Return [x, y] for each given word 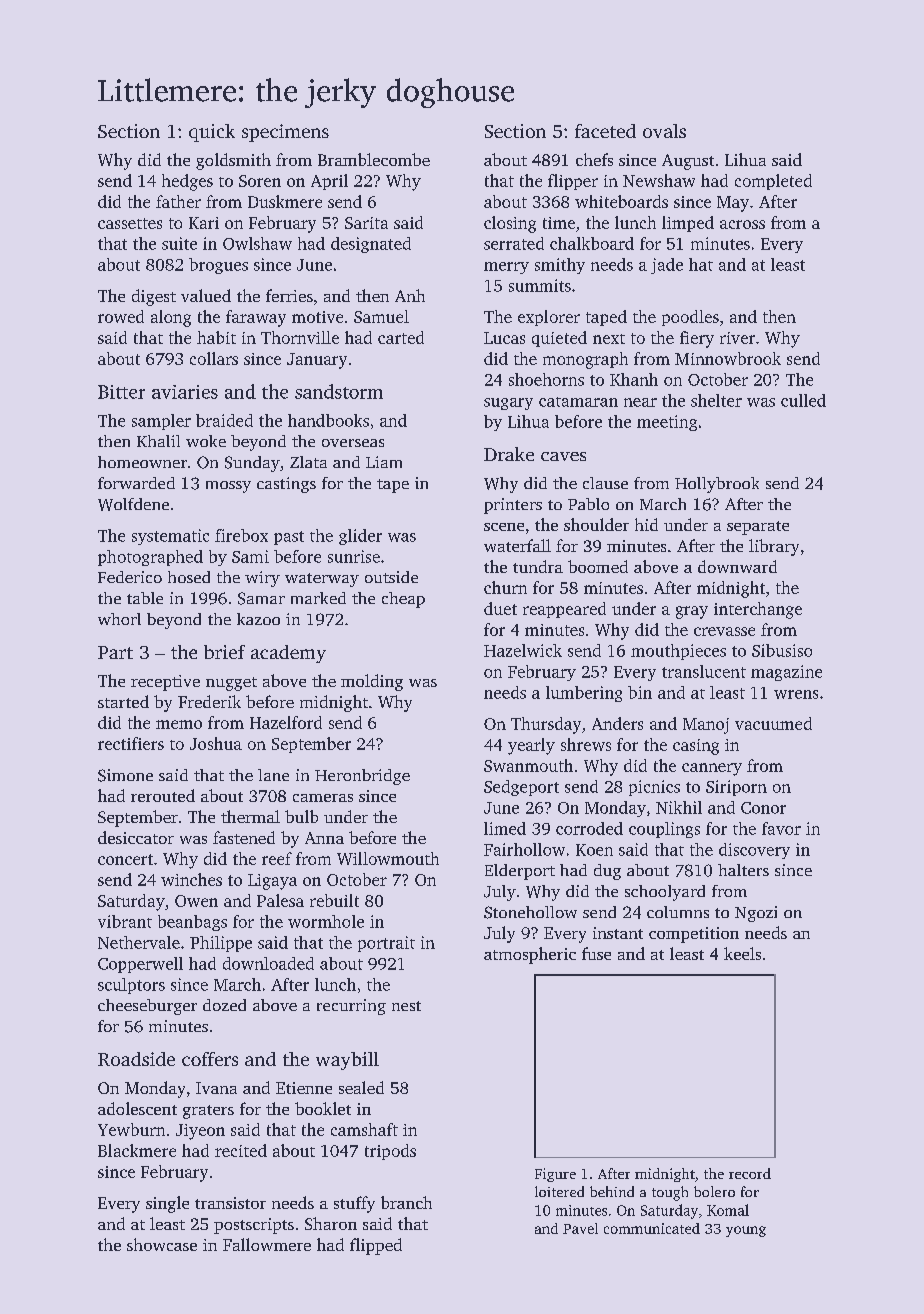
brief [224, 652]
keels [742, 953]
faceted [605, 131]
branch [406, 1202]
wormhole [326, 921]
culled [803, 400]
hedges [187, 182]
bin [640, 692]
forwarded [136, 483]
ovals [664, 131]
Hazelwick [523, 650]
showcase [162, 1244]
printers [513, 506]
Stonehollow [530, 912]
